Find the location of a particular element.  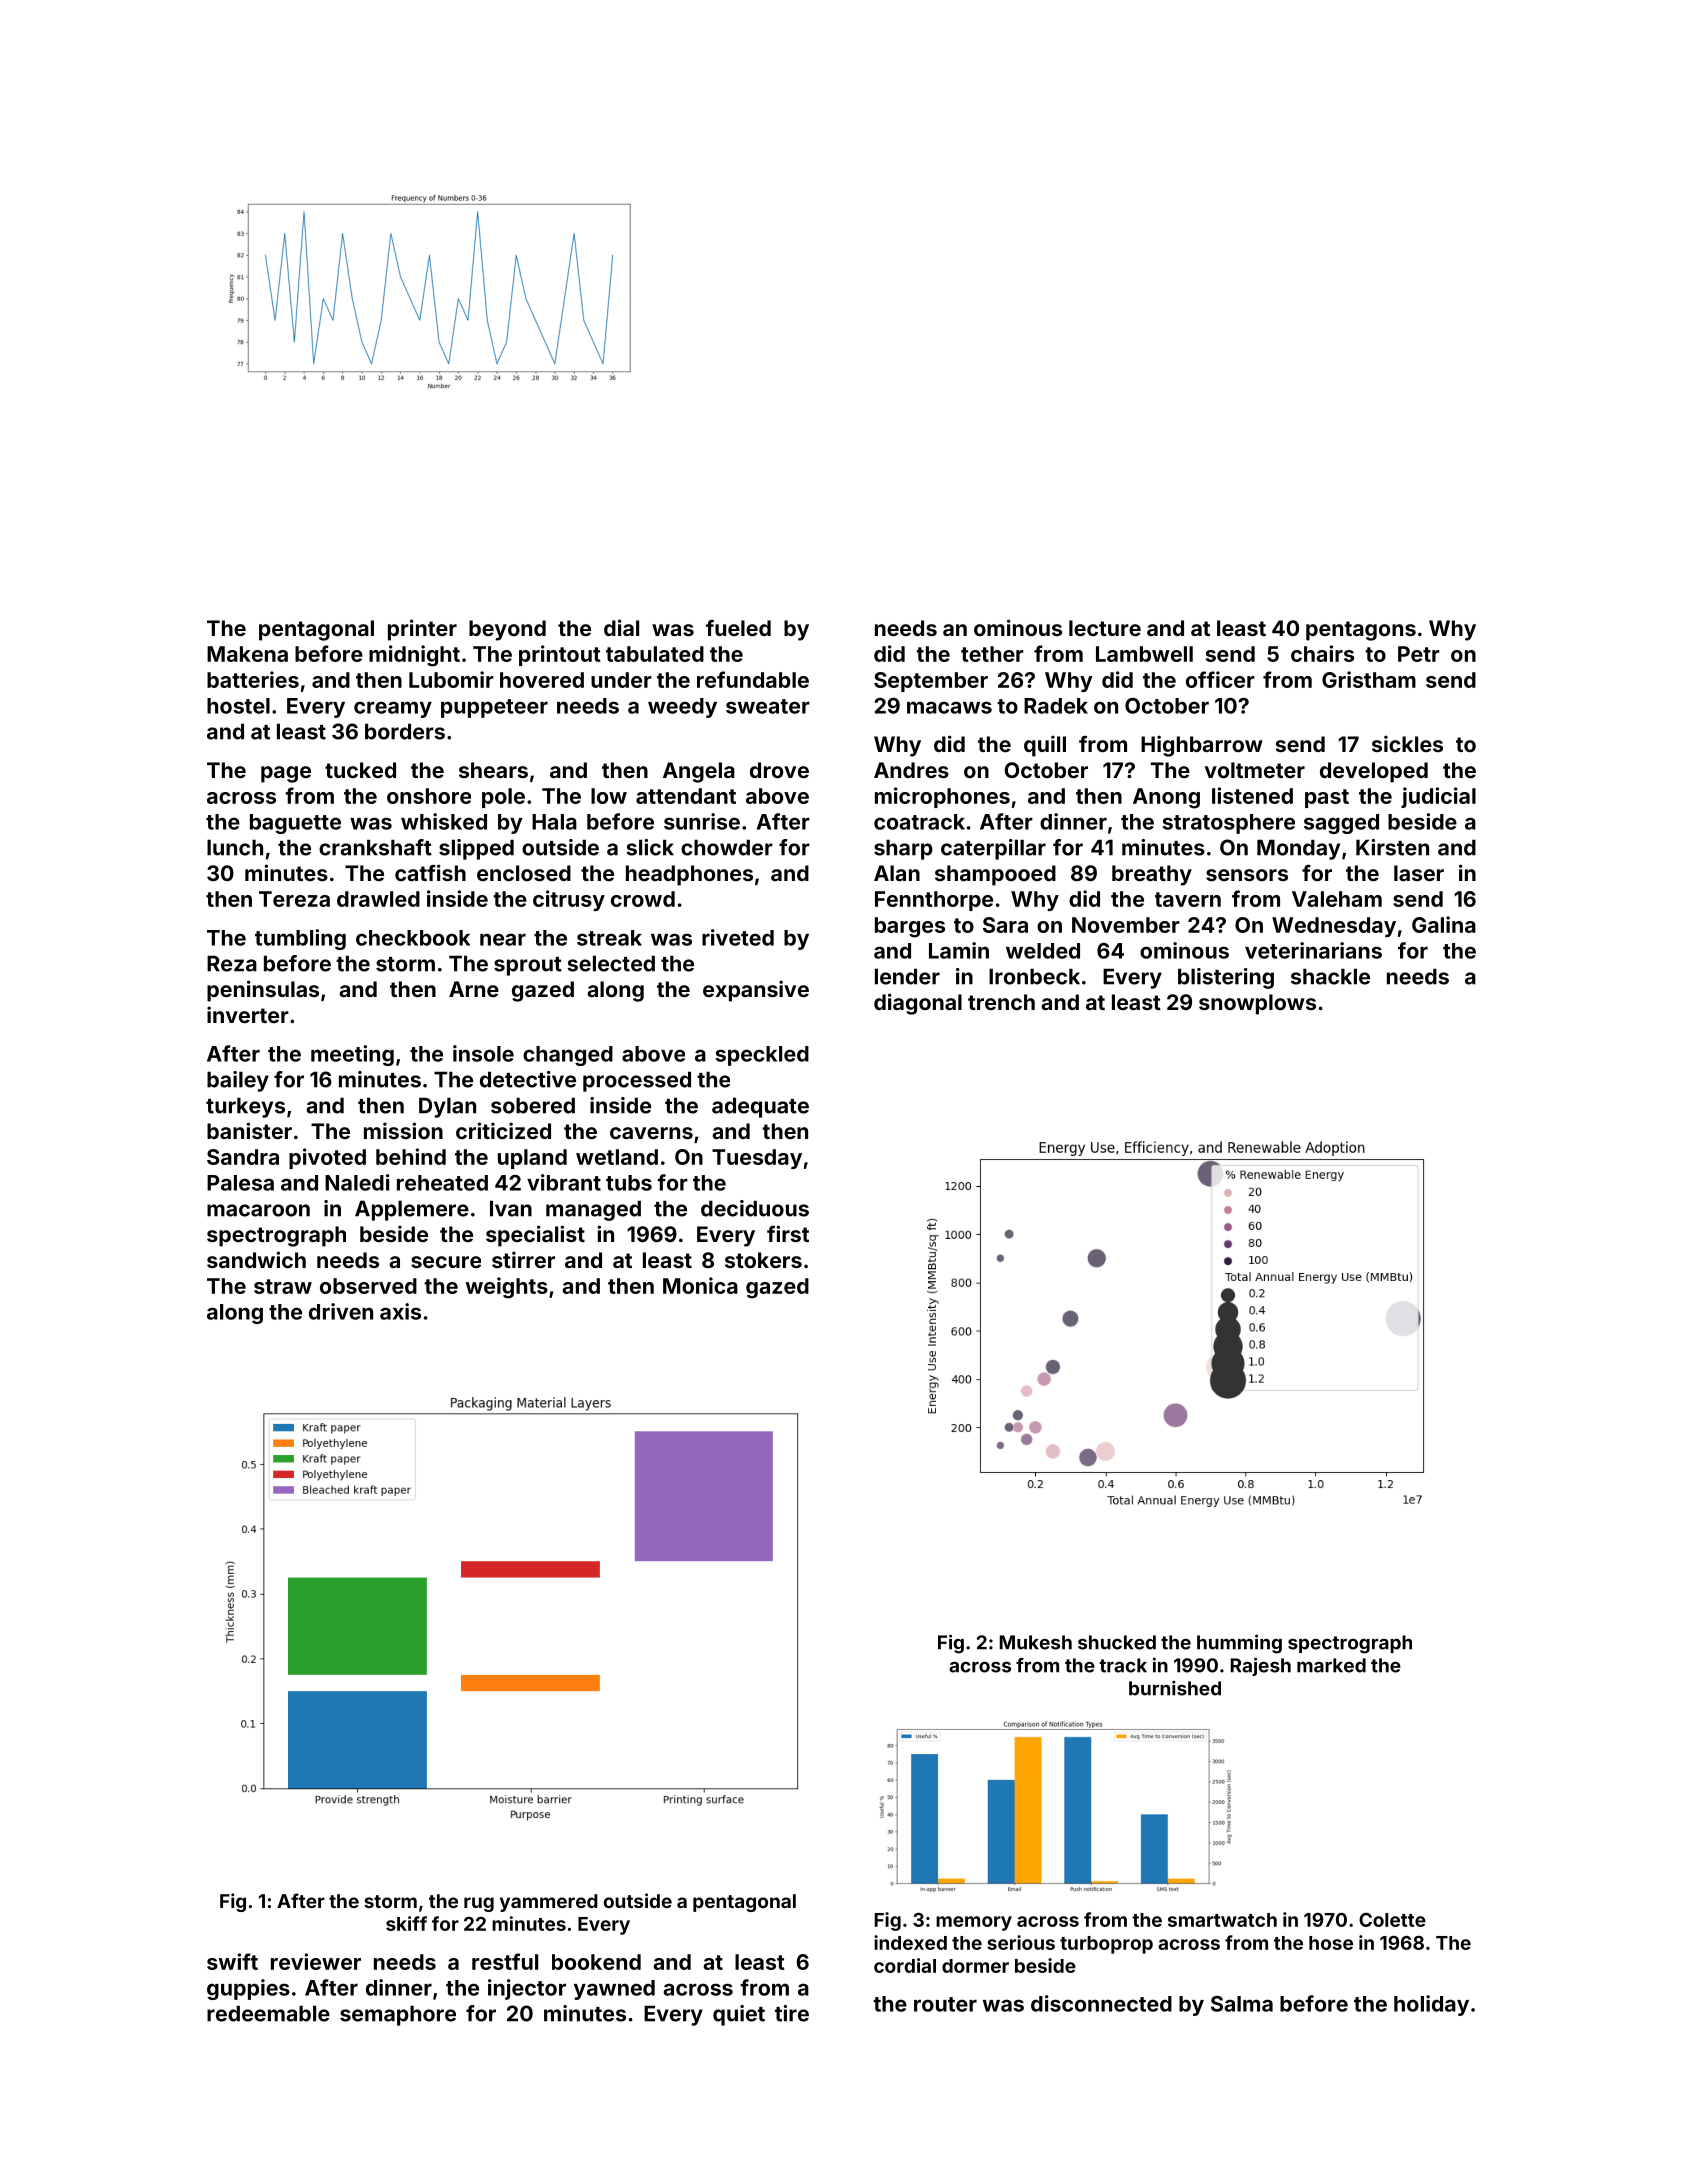

injector is located at coordinates (527, 1989).
